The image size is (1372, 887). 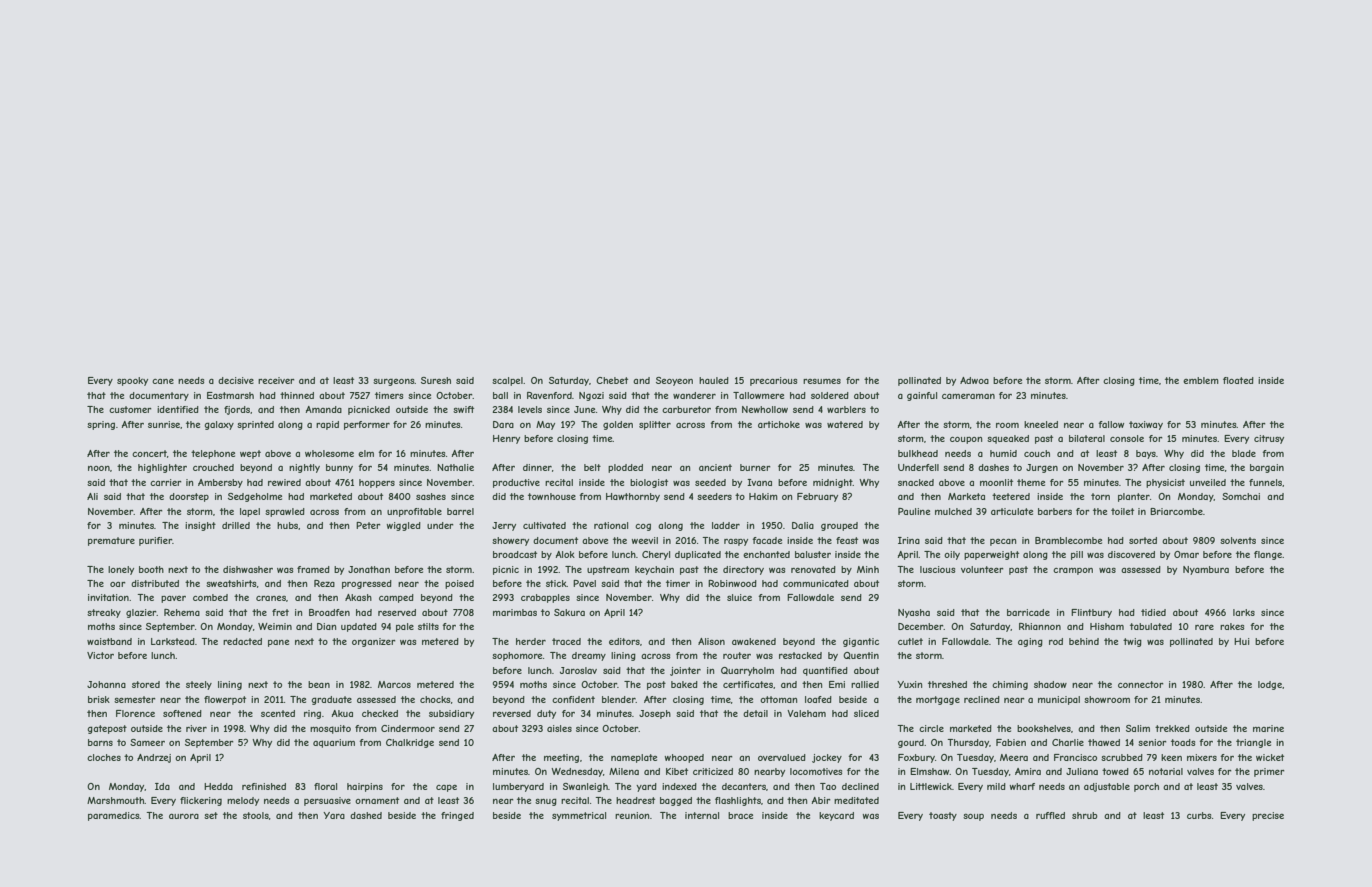 I want to click on crampon, so click(x=1073, y=571).
